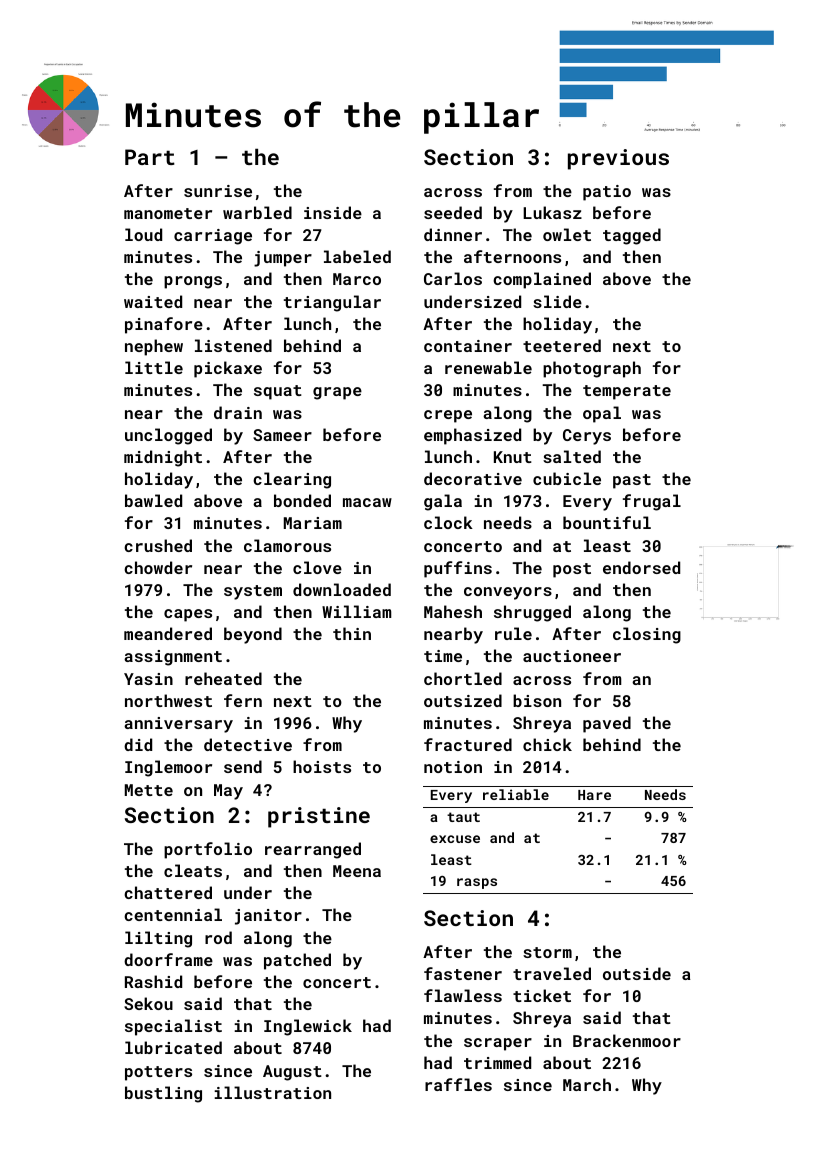  Describe the element at coordinates (453, 767) in the document. I see `notion` at that location.
